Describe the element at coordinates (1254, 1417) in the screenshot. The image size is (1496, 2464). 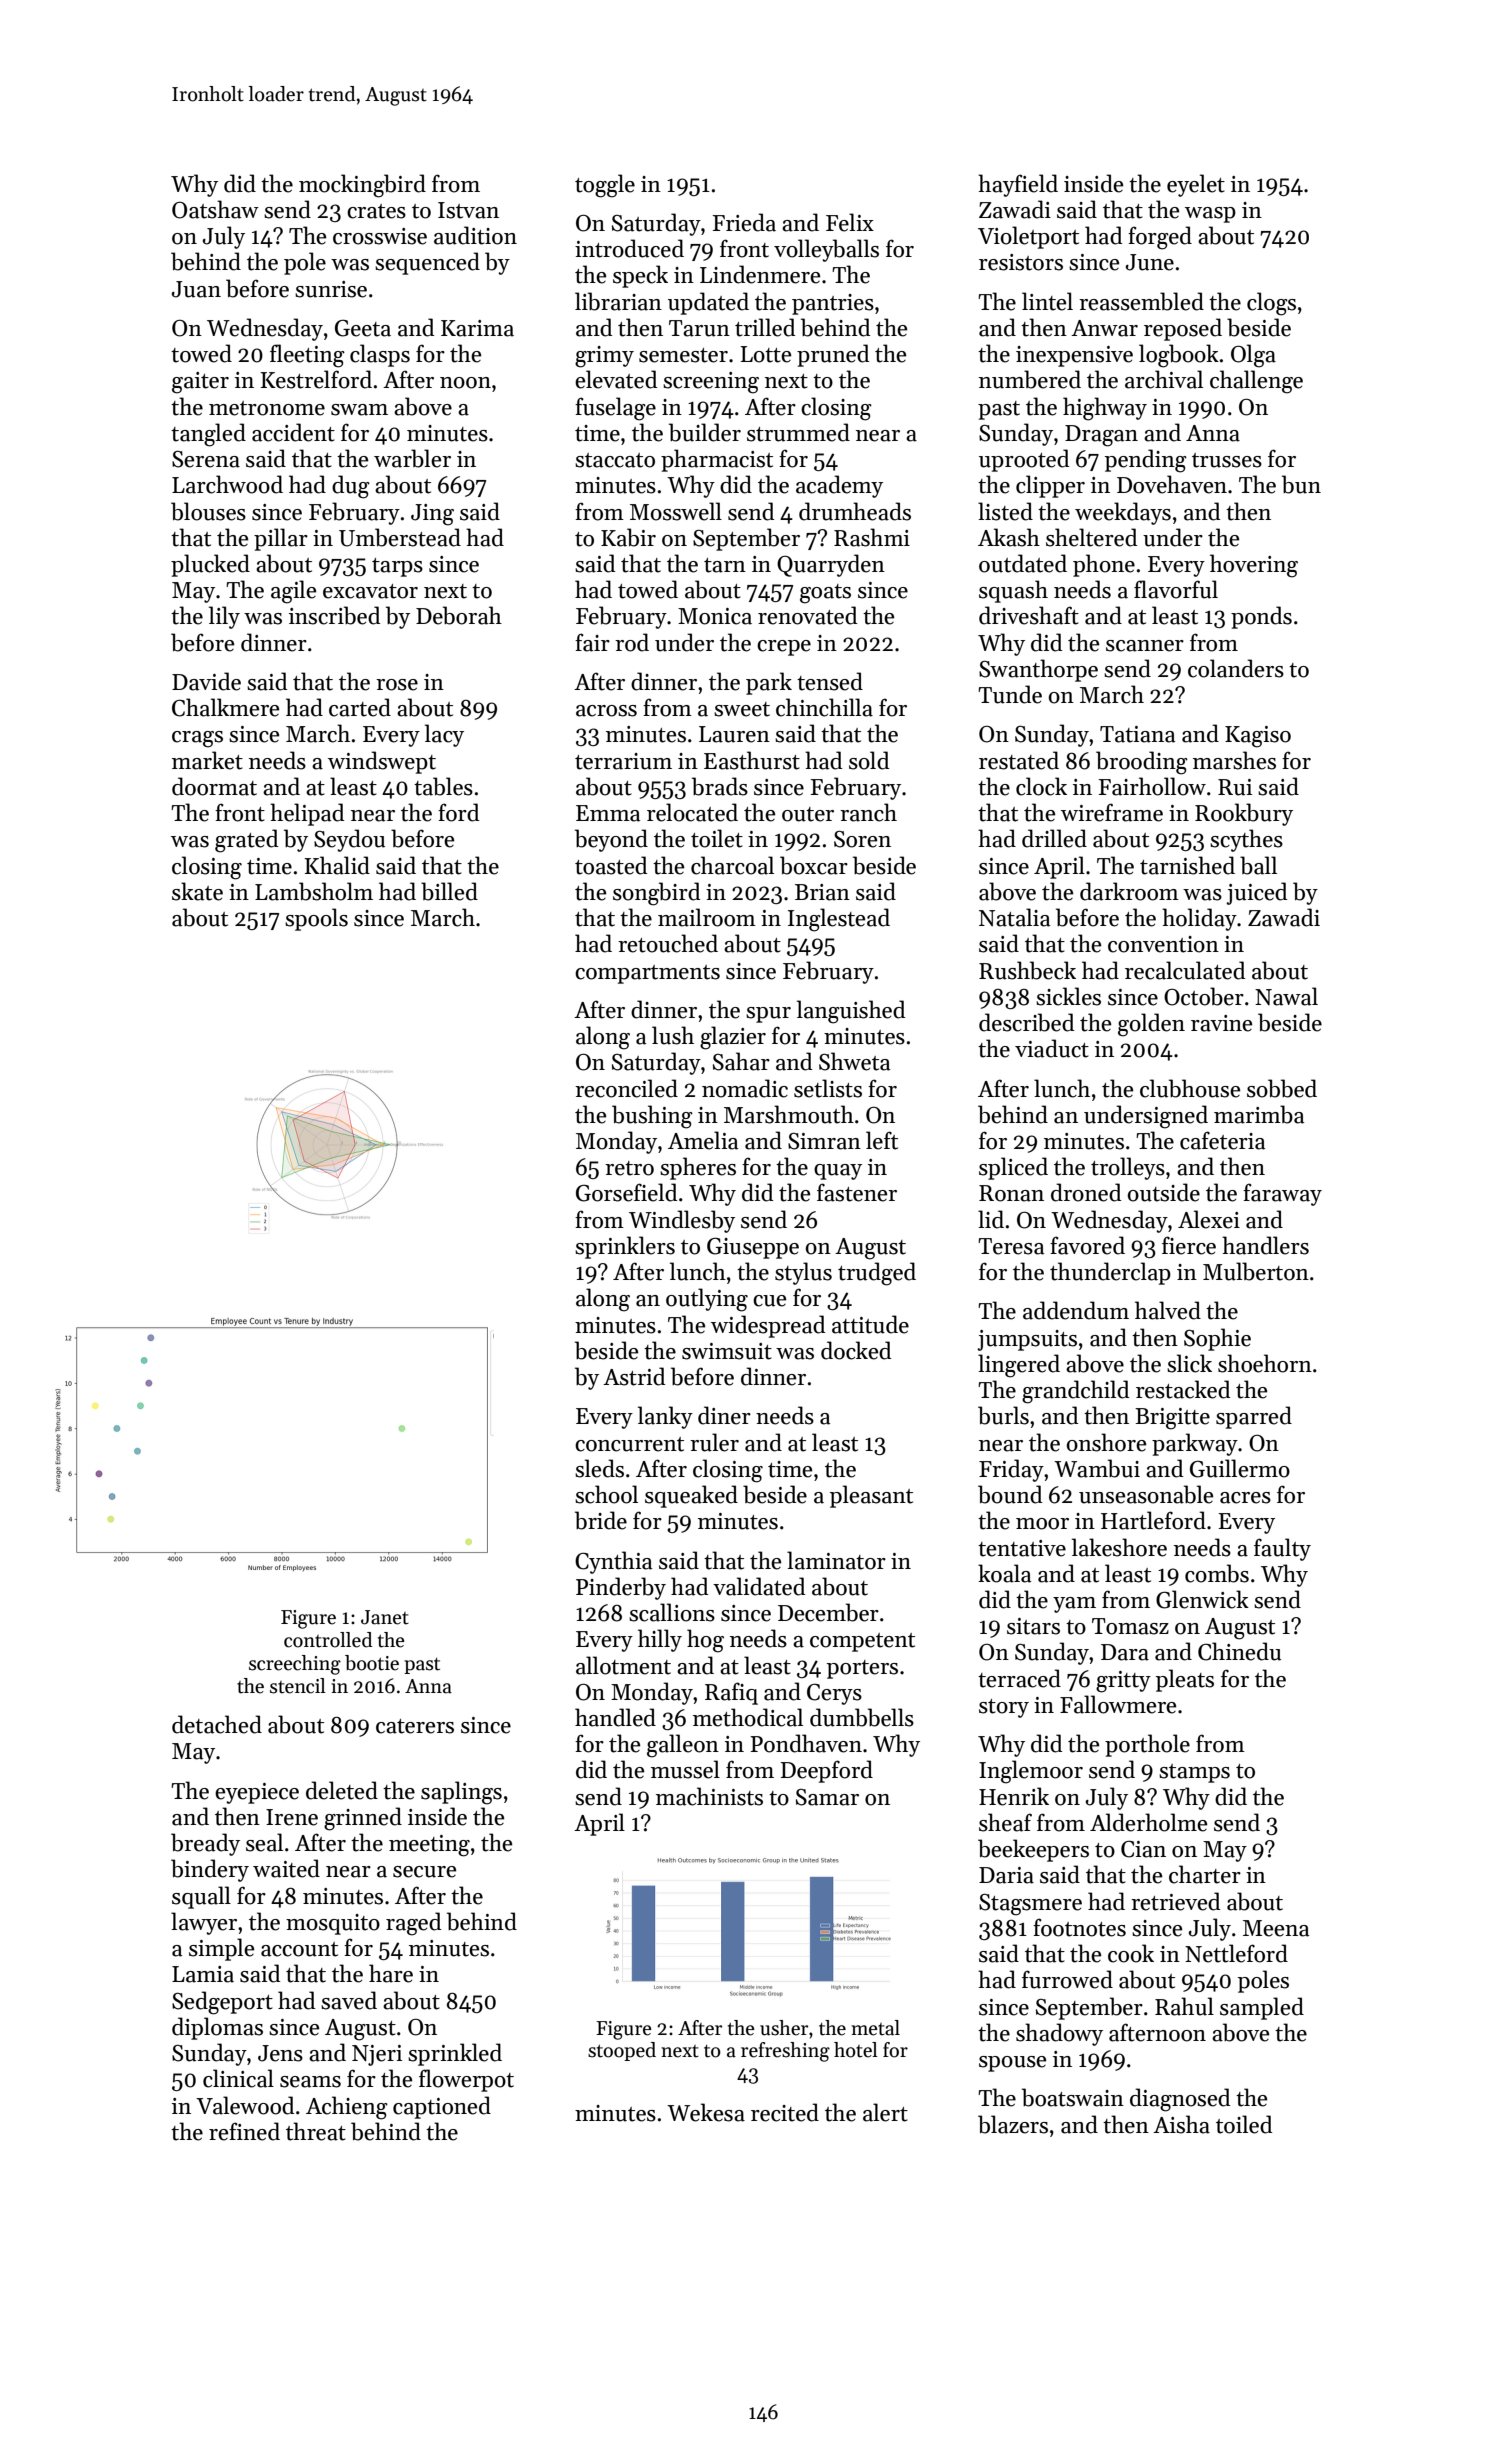
I see `sparred` at that location.
